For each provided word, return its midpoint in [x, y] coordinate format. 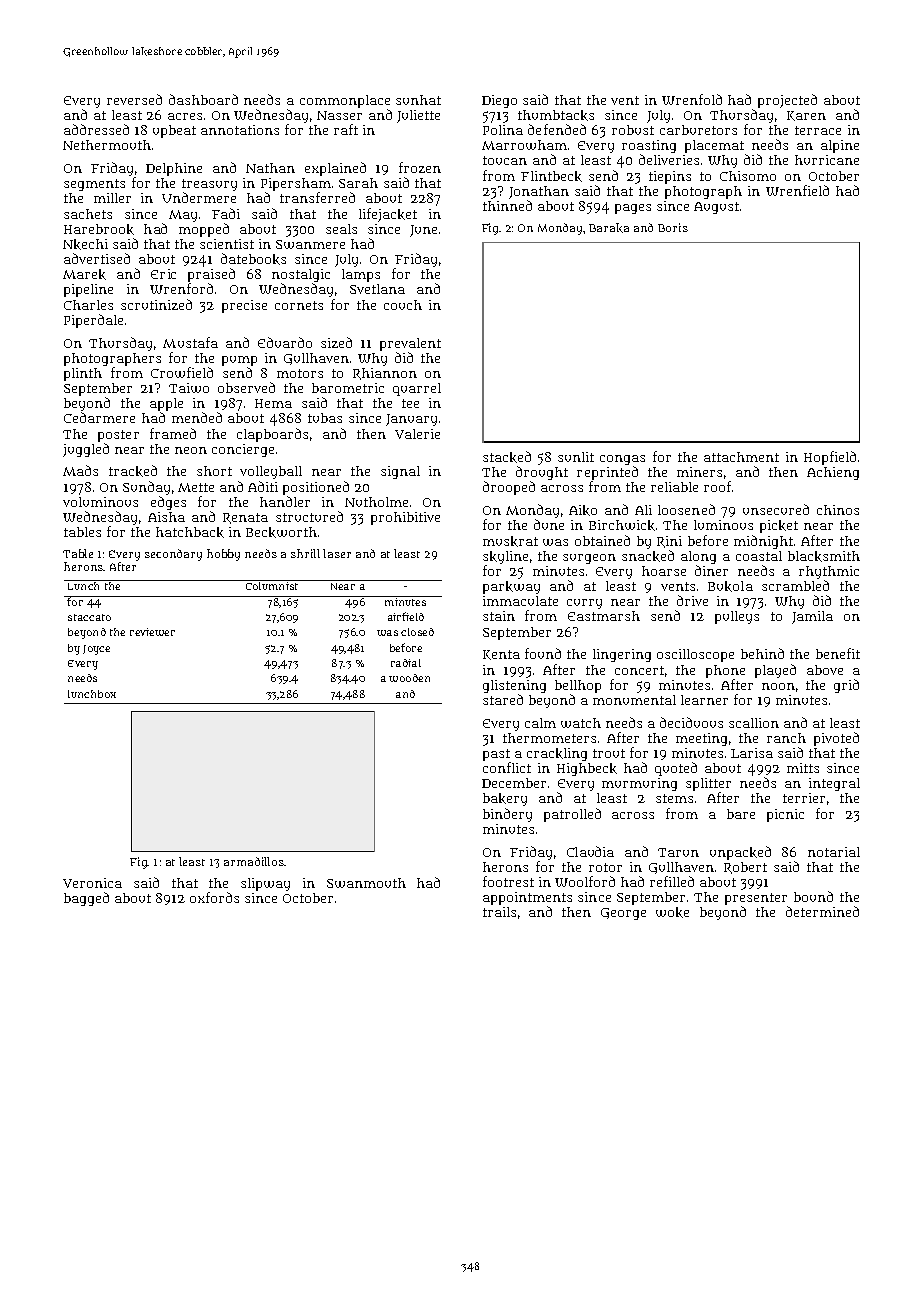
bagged [86, 899]
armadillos [254, 861]
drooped [509, 488]
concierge [243, 450]
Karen [806, 116]
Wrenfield [797, 190]
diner [711, 570]
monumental [634, 700]
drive [692, 600]
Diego [499, 101]
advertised [97, 258]
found [543, 653]
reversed [134, 99]
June [423, 231]
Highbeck [587, 769]
